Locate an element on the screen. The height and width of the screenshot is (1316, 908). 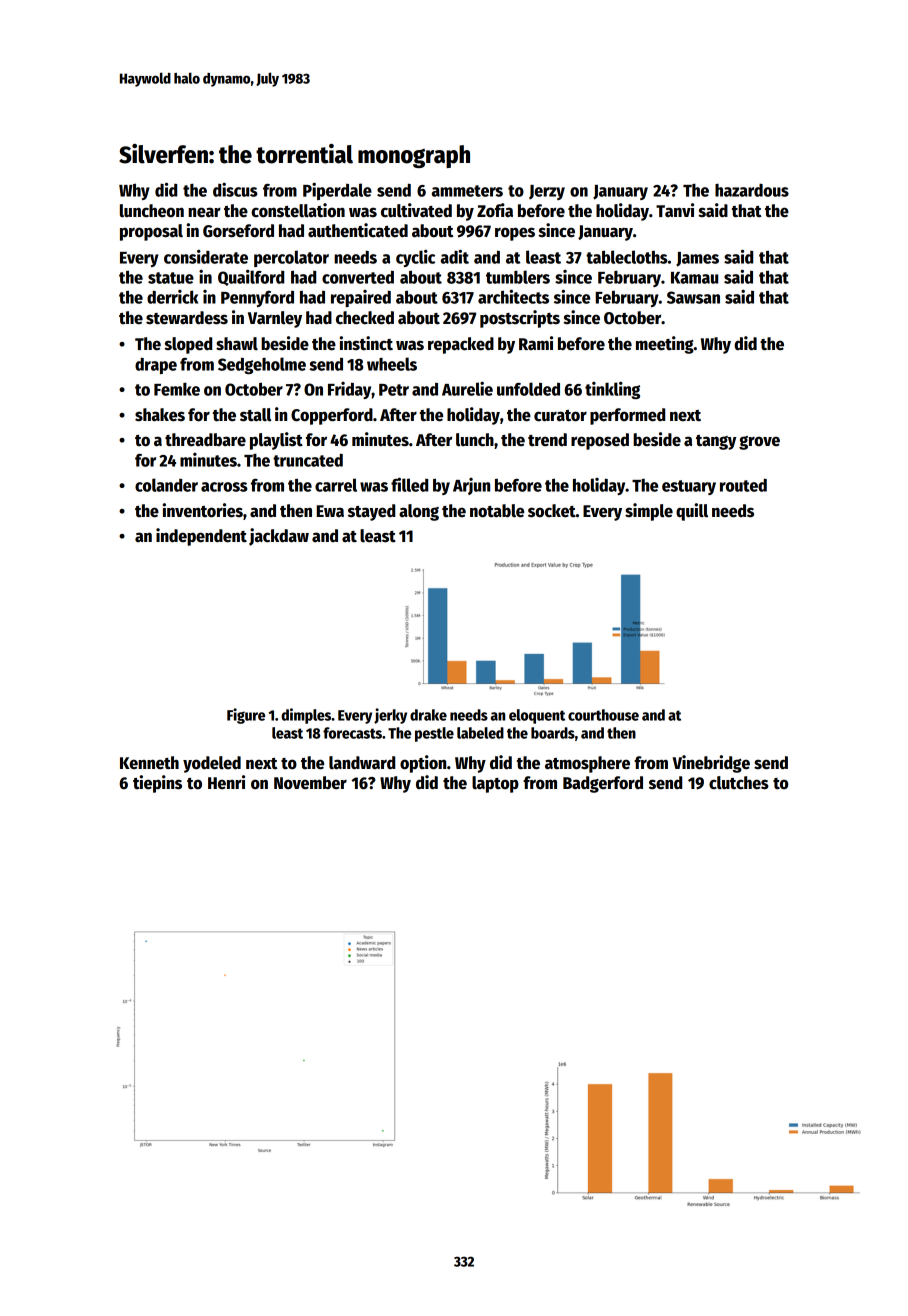
Henri is located at coordinates (226, 782).
